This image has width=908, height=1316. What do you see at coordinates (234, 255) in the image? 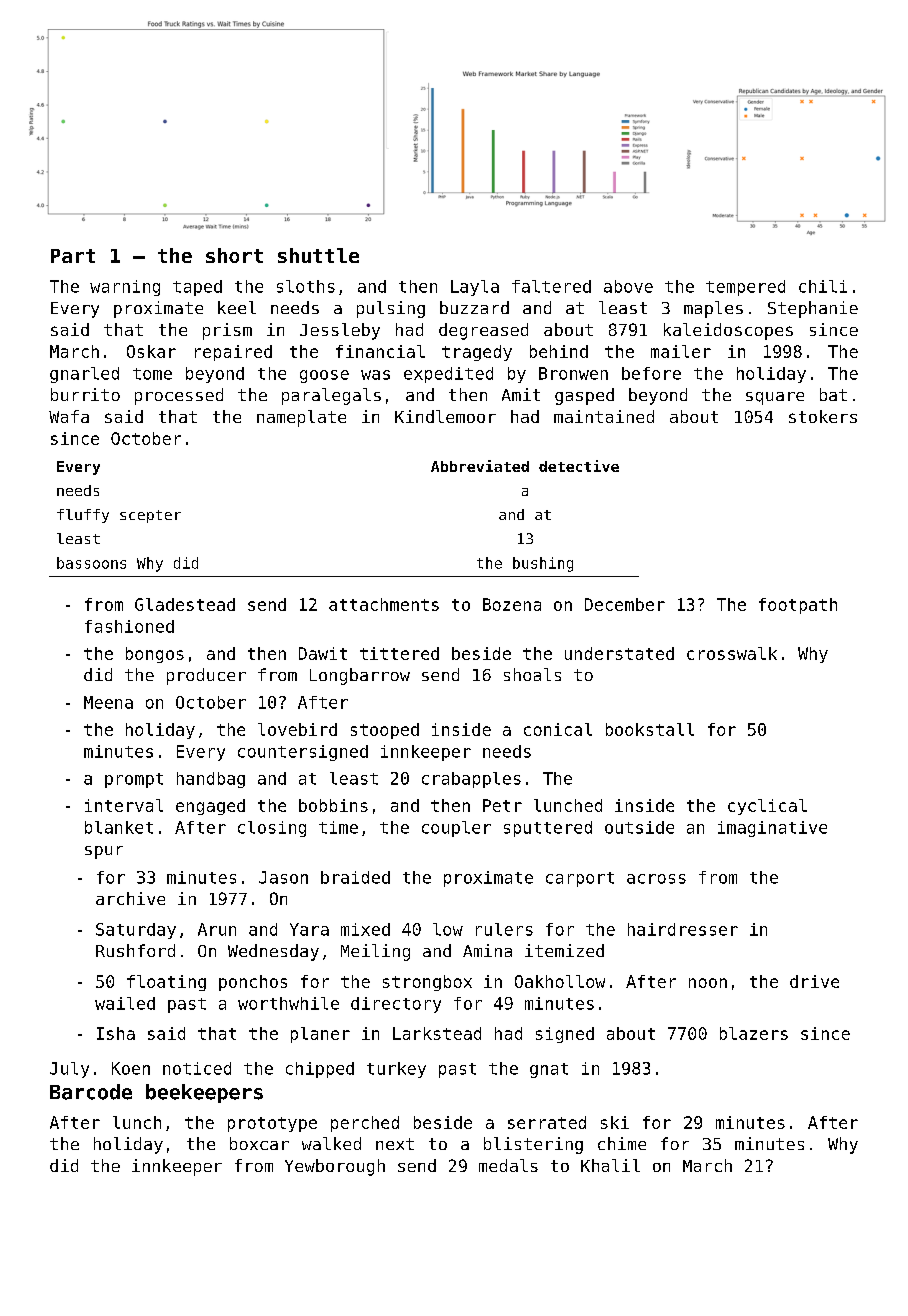
I see `short` at bounding box center [234, 255].
